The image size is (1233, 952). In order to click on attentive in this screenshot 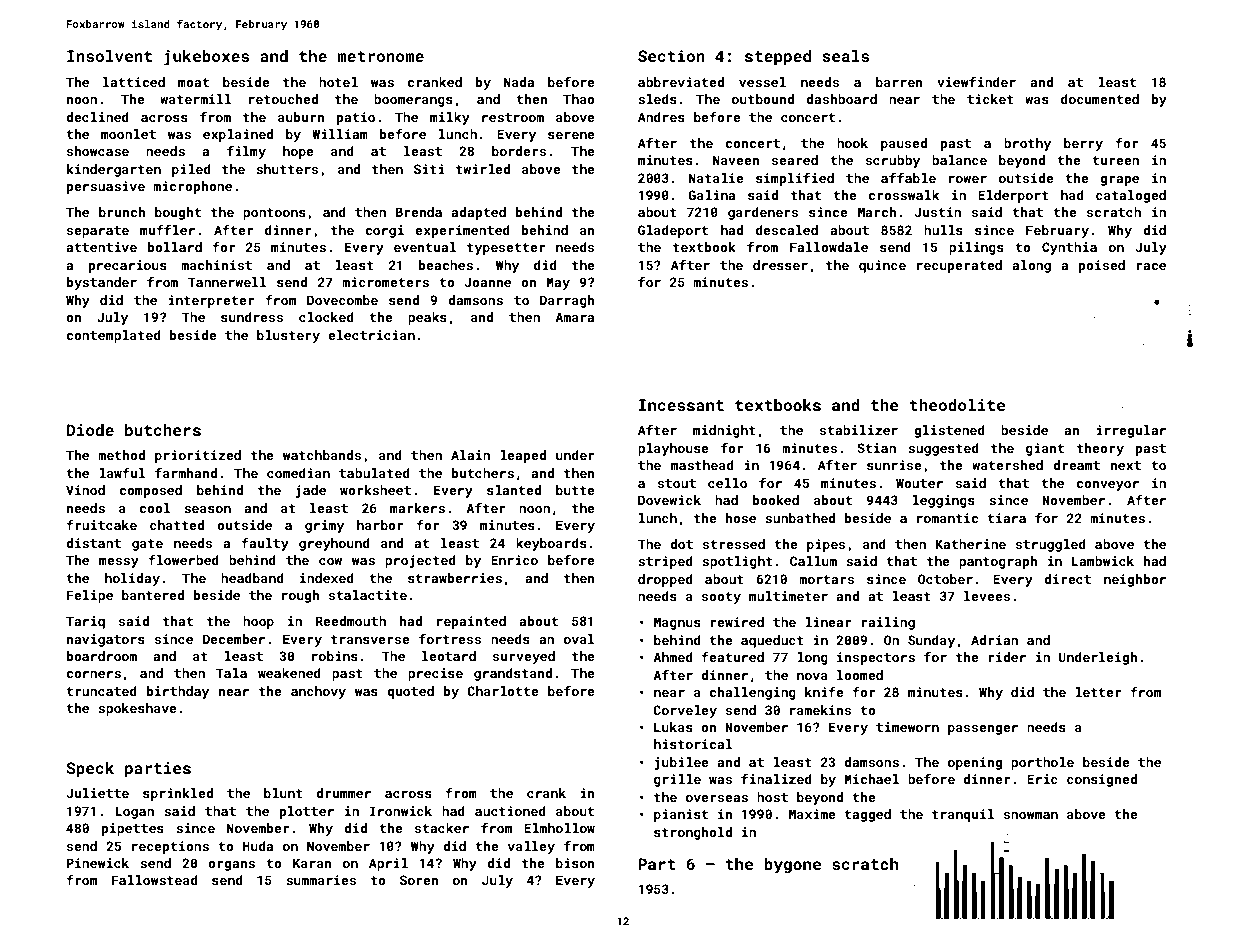, I will do `click(101, 247)`.
